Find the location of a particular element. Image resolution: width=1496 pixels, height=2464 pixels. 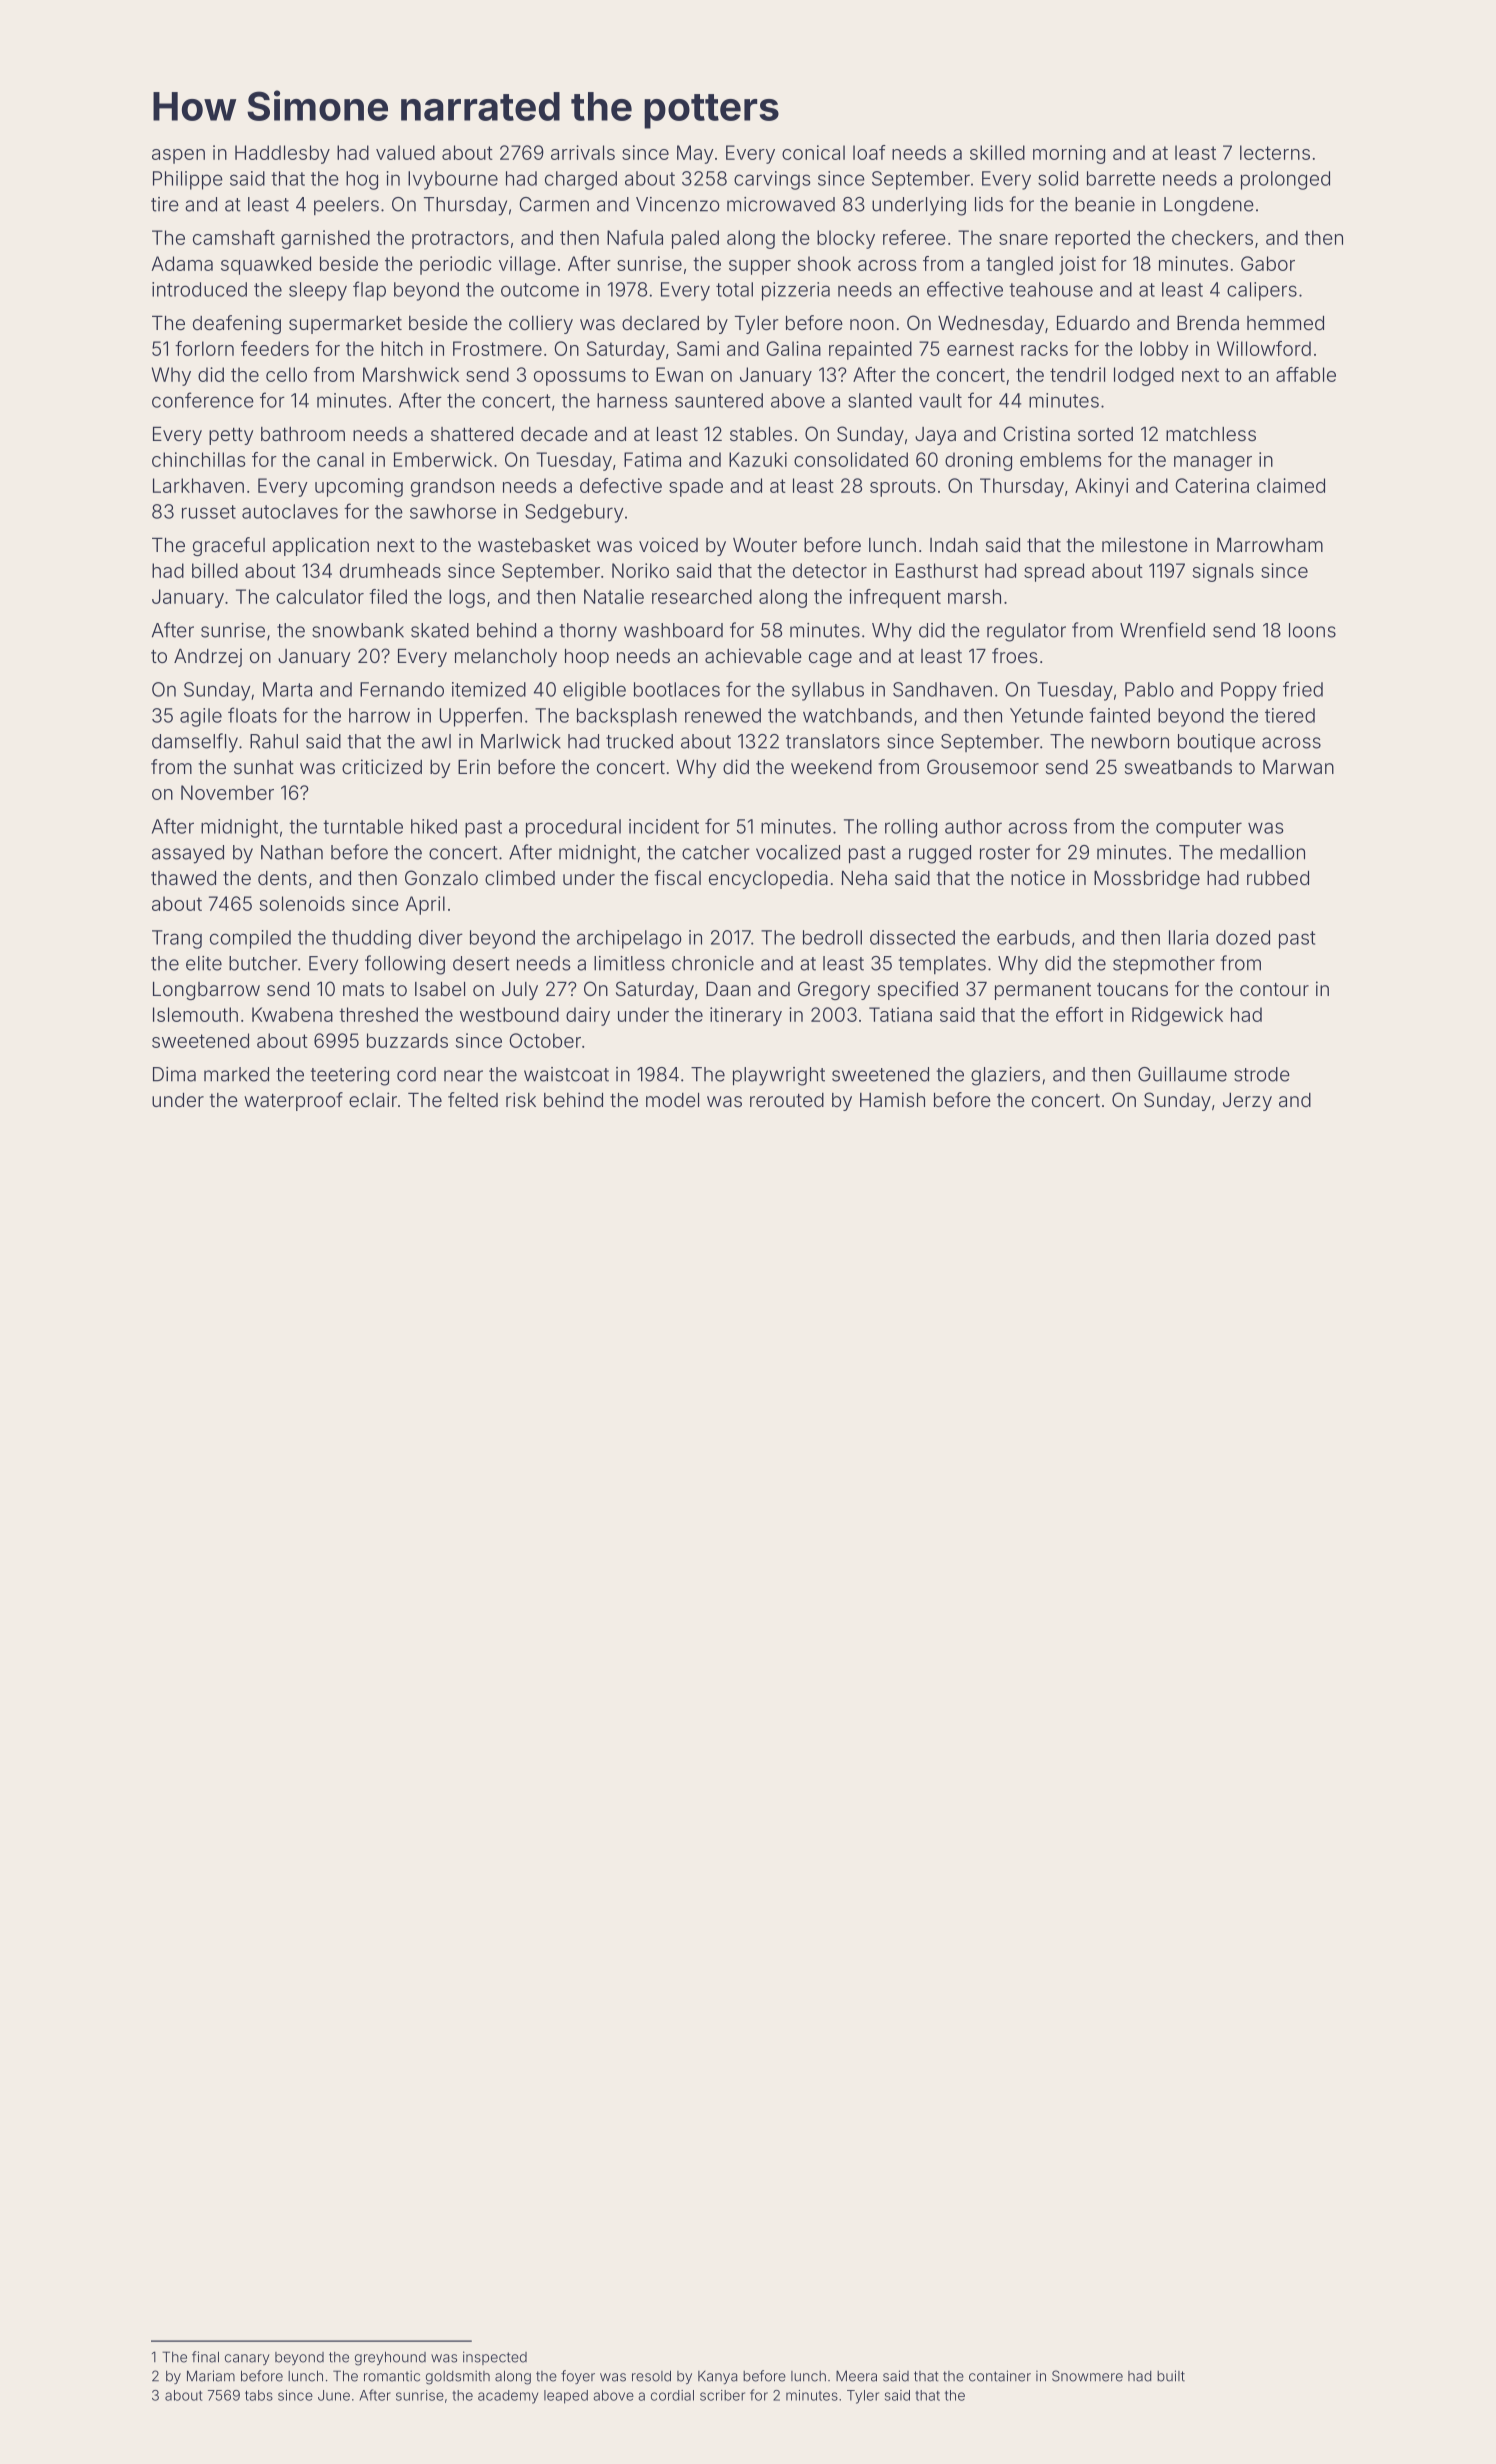

Meera is located at coordinates (856, 2376).
